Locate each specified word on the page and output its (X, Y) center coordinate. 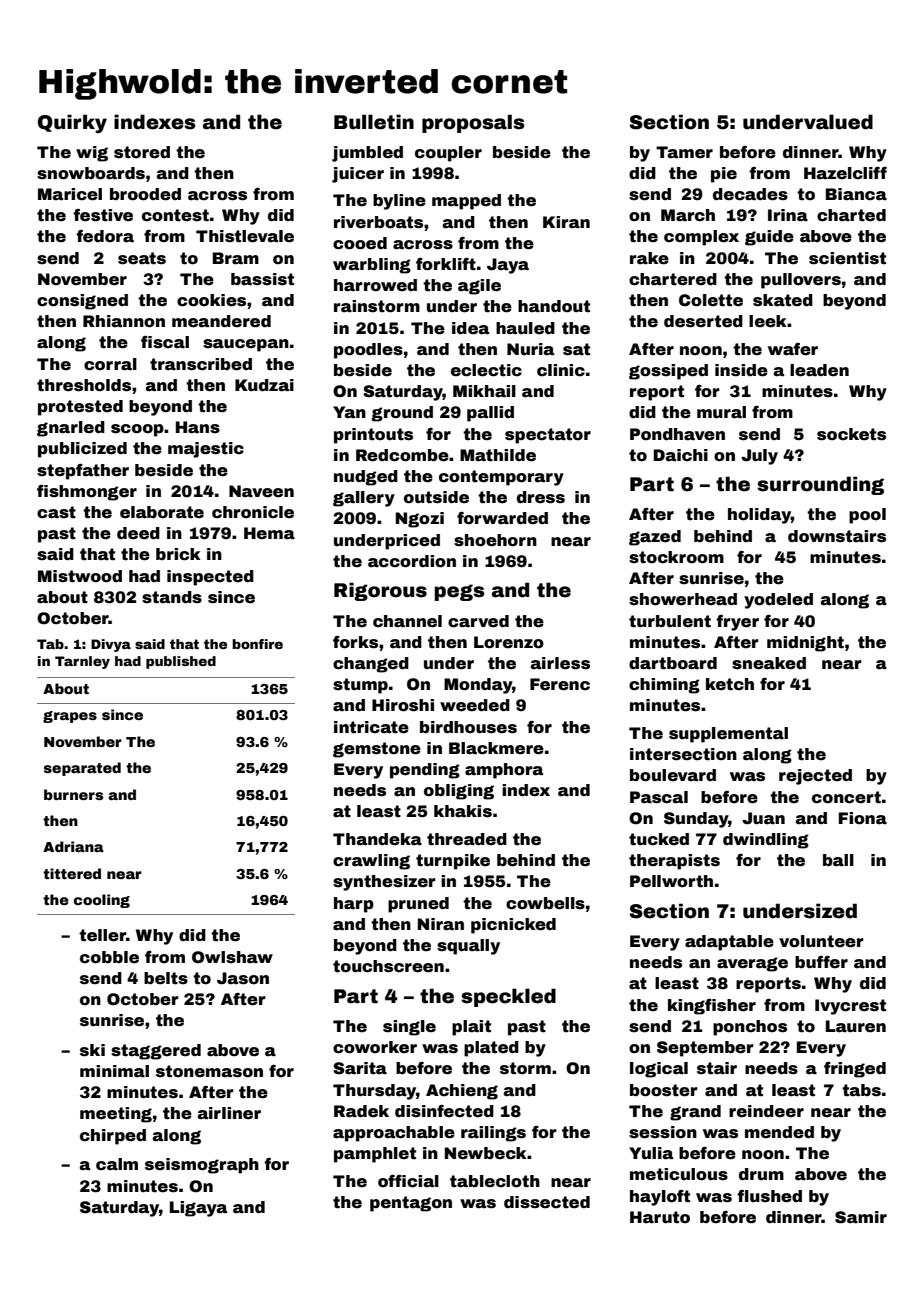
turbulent (670, 621)
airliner (229, 1113)
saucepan (246, 345)
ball (838, 860)
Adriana (73, 846)
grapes (70, 717)
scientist (847, 258)
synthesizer (384, 883)
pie (724, 175)
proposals (473, 123)
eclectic (486, 370)
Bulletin (374, 122)
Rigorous (380, 591)
